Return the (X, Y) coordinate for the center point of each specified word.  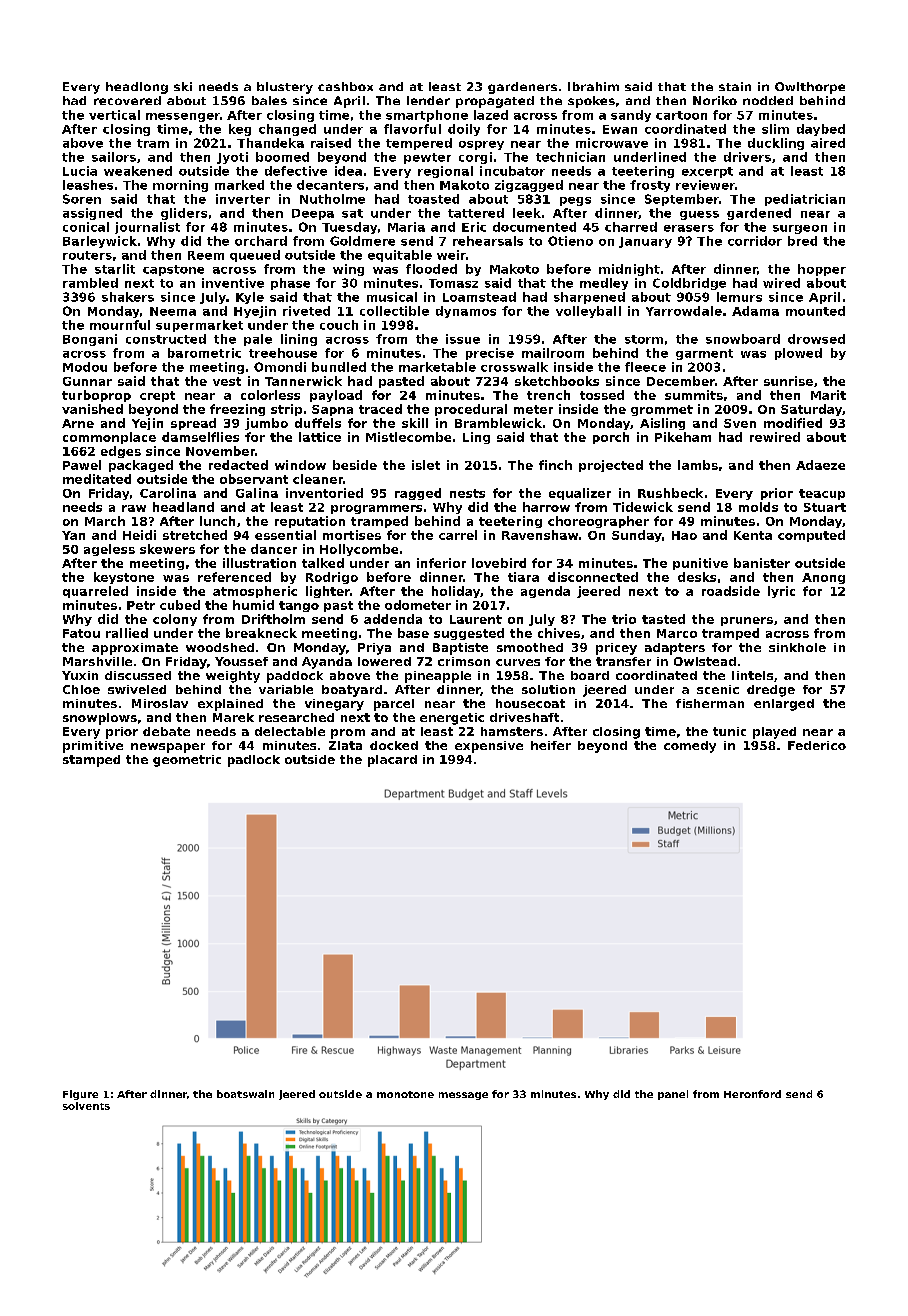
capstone (173, 270)
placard (392, 761)
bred (802, 241)
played (774, 733)
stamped (91, 761)
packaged (141, 466)
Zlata (345, 745)
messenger (183, 117)
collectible (394, 311)
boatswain (245, 1094)
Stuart (825, 507)
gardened (759, 214)
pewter (427, 158)
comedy (690, 747)
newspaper (168, 748)
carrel (458, 535)
